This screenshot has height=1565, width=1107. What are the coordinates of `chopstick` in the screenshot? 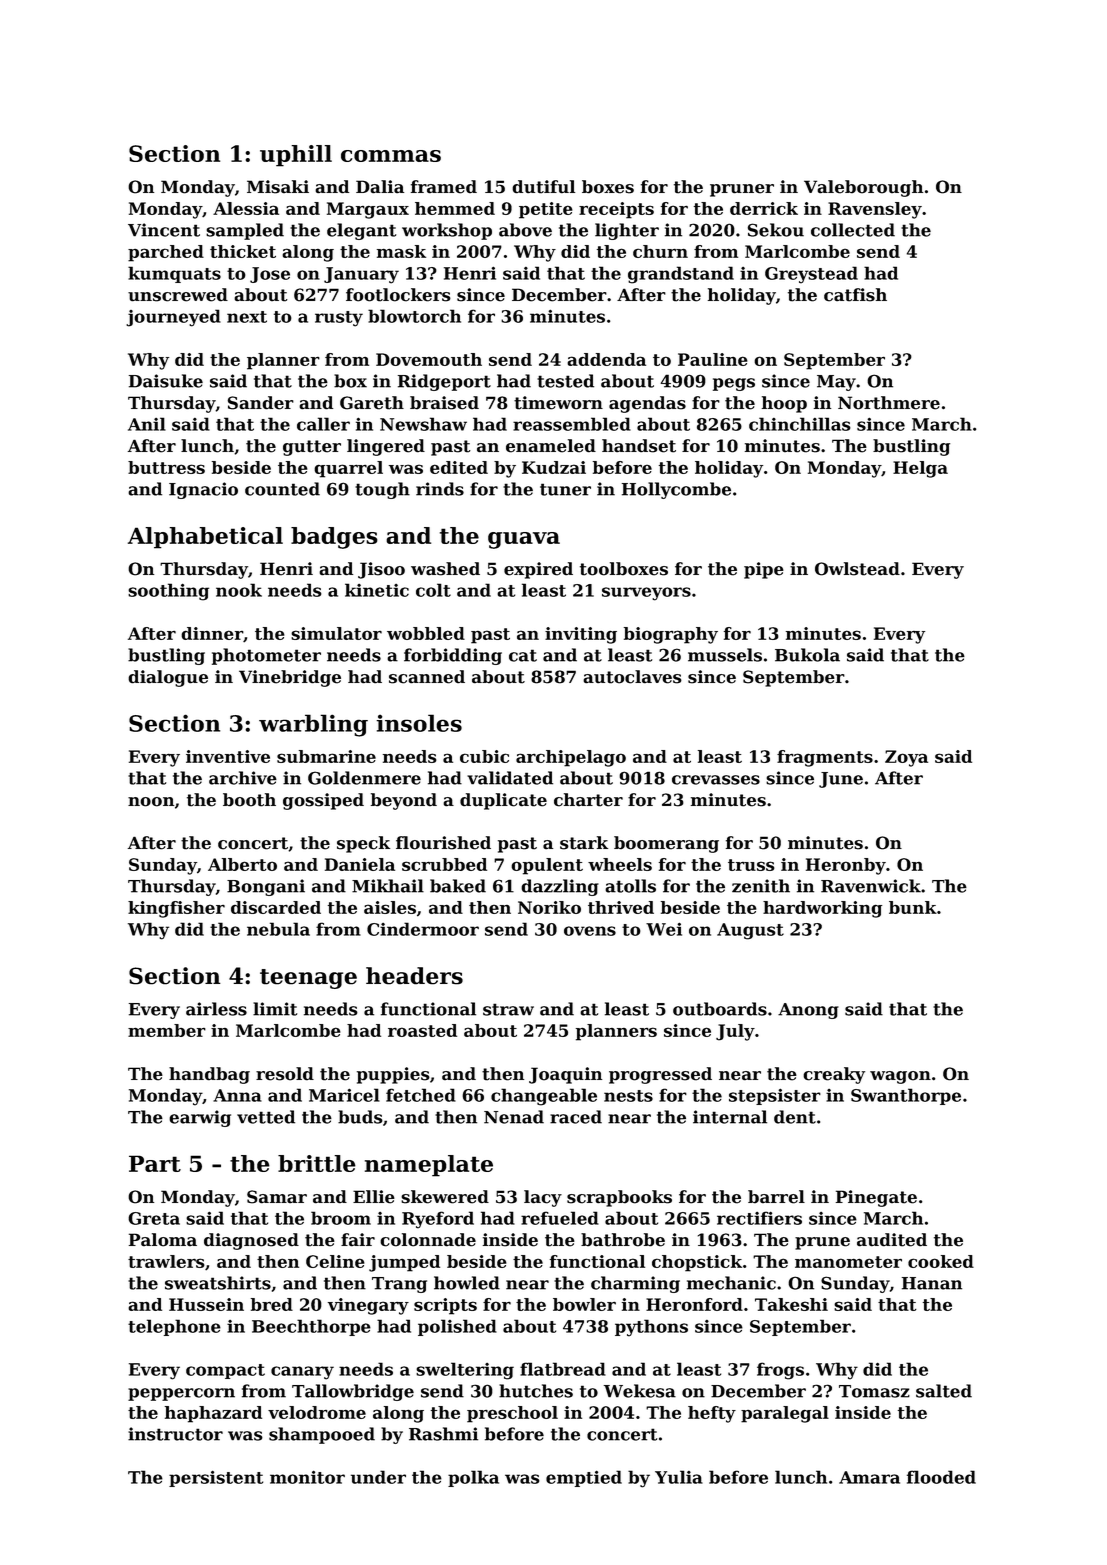 It's located at (697, 1263).
